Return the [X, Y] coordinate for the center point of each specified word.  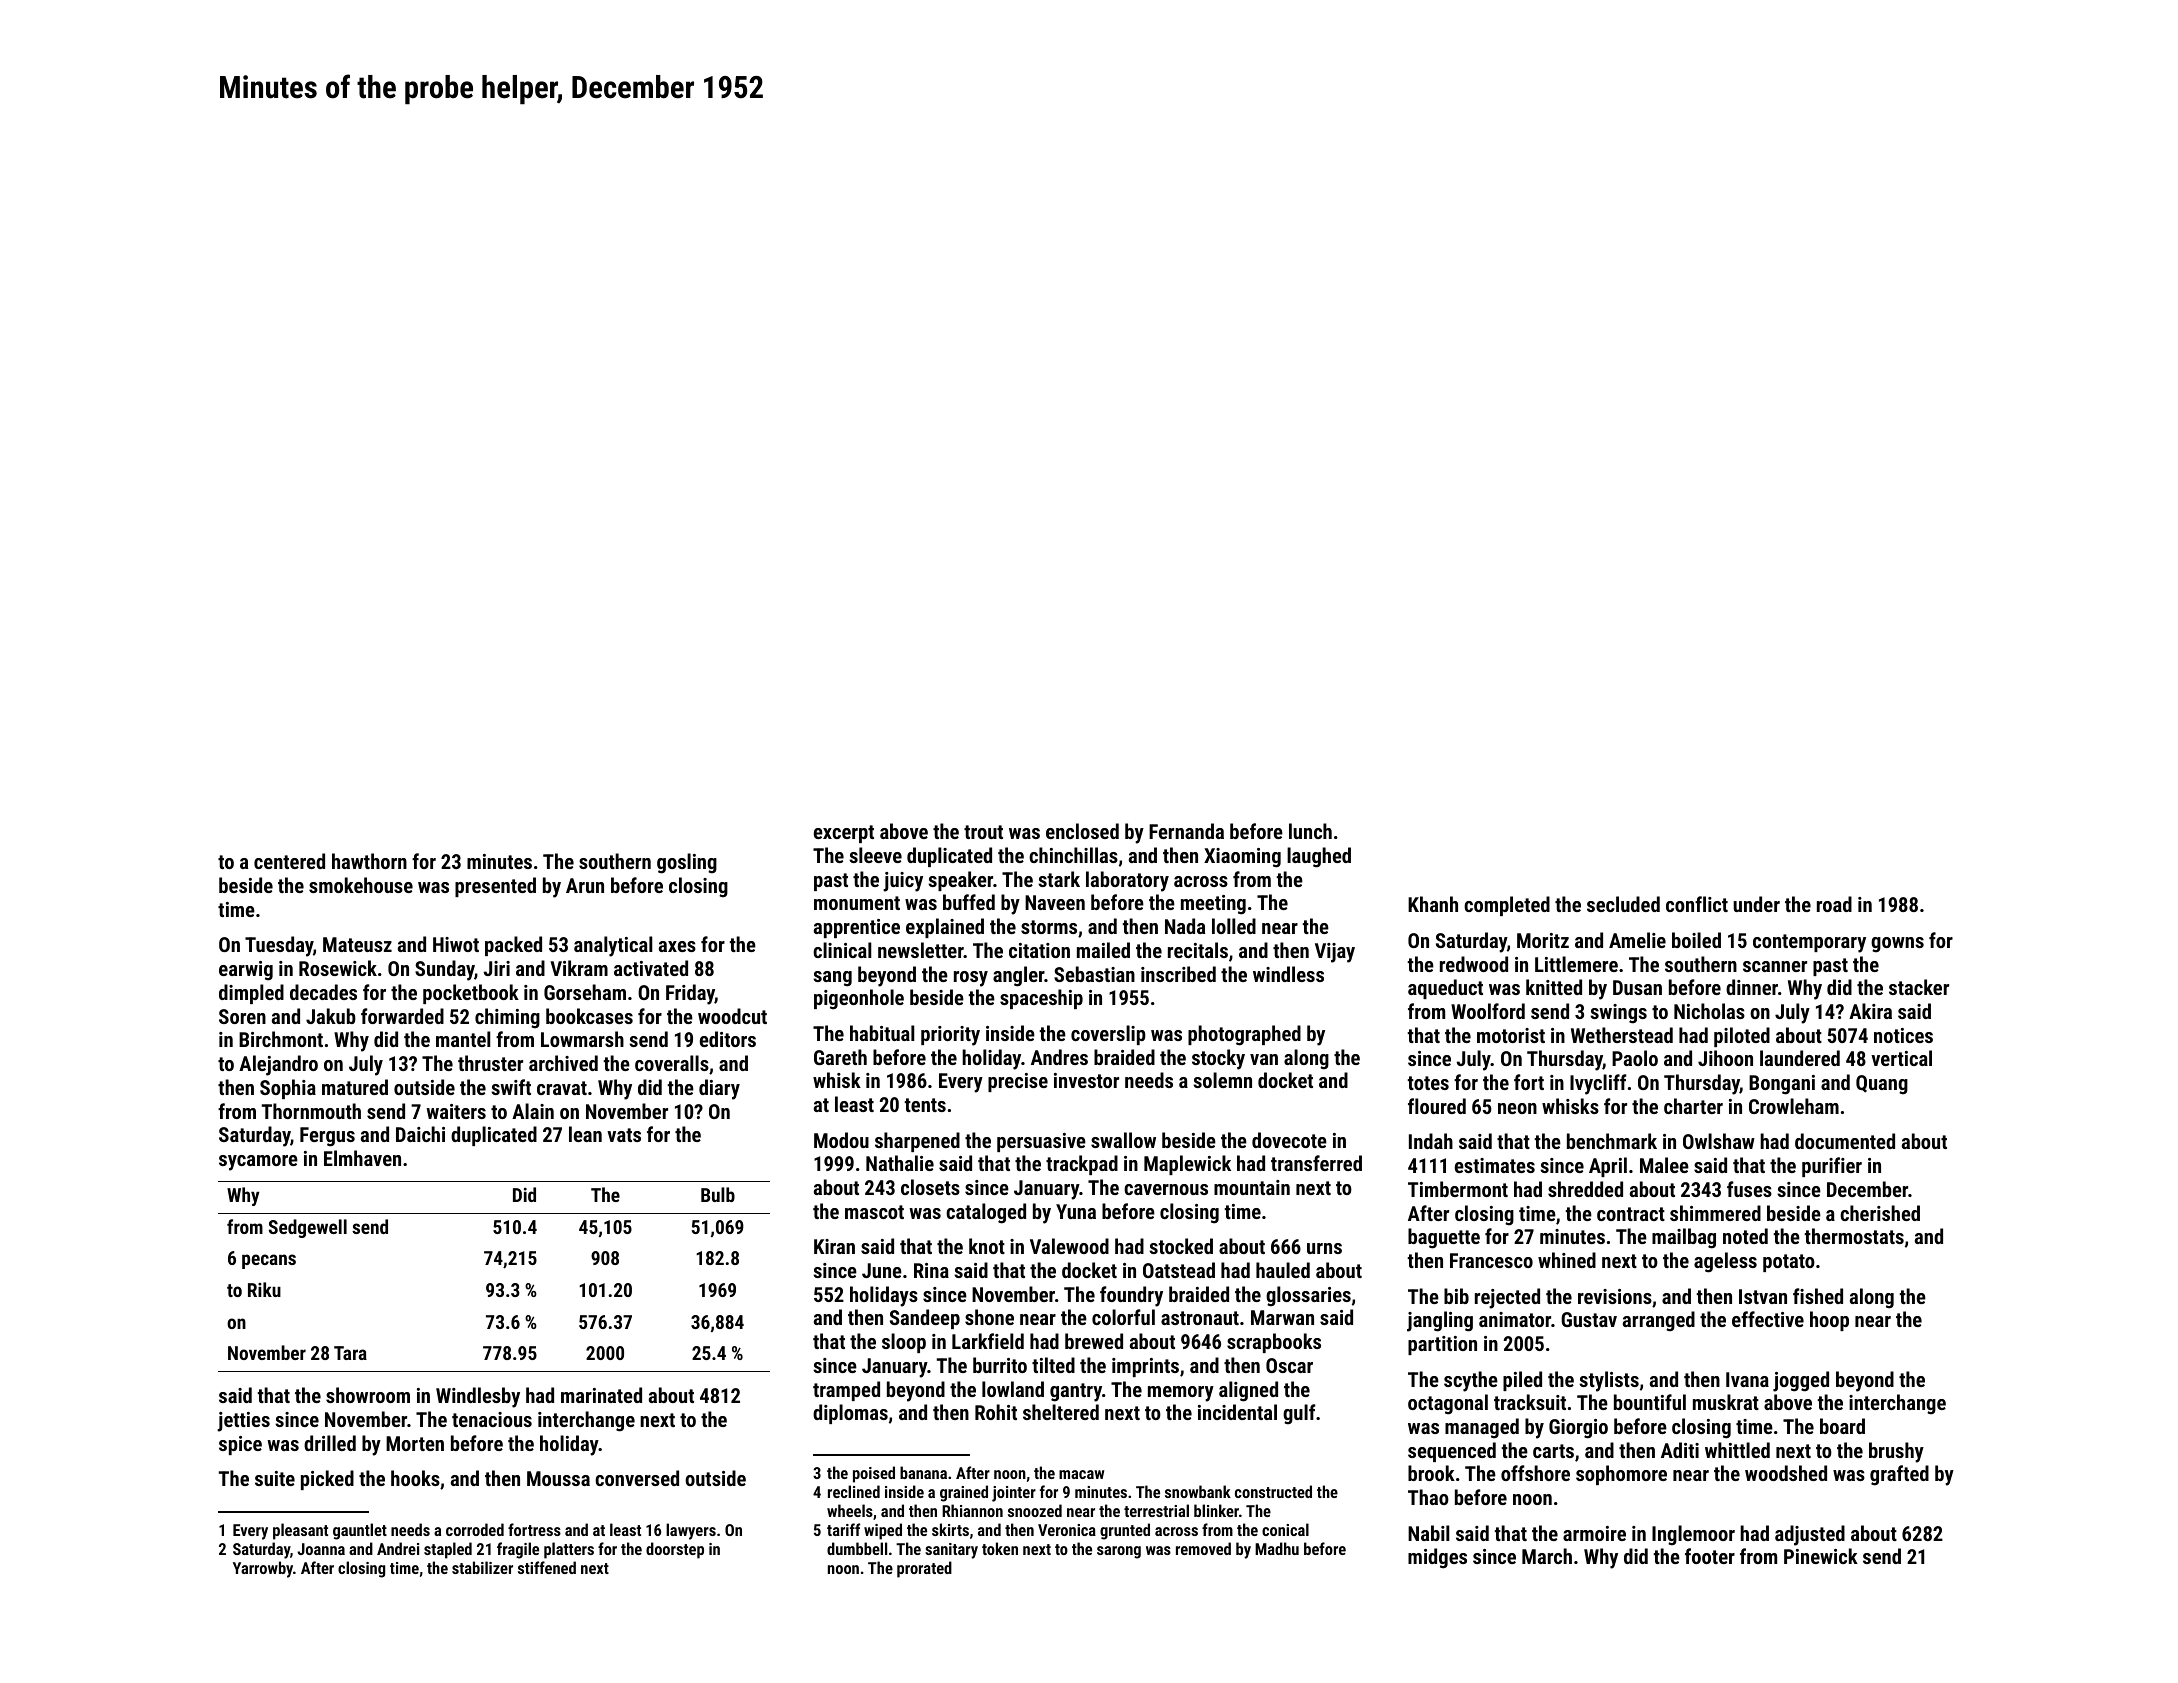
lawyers [691, 1531]
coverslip [1108, 1035]
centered [289, 861]
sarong [1119, 1552]
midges [1437, 1558]
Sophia [288, 1089]
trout [983, 832]
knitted [1554, 987]
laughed [1319, 857]
